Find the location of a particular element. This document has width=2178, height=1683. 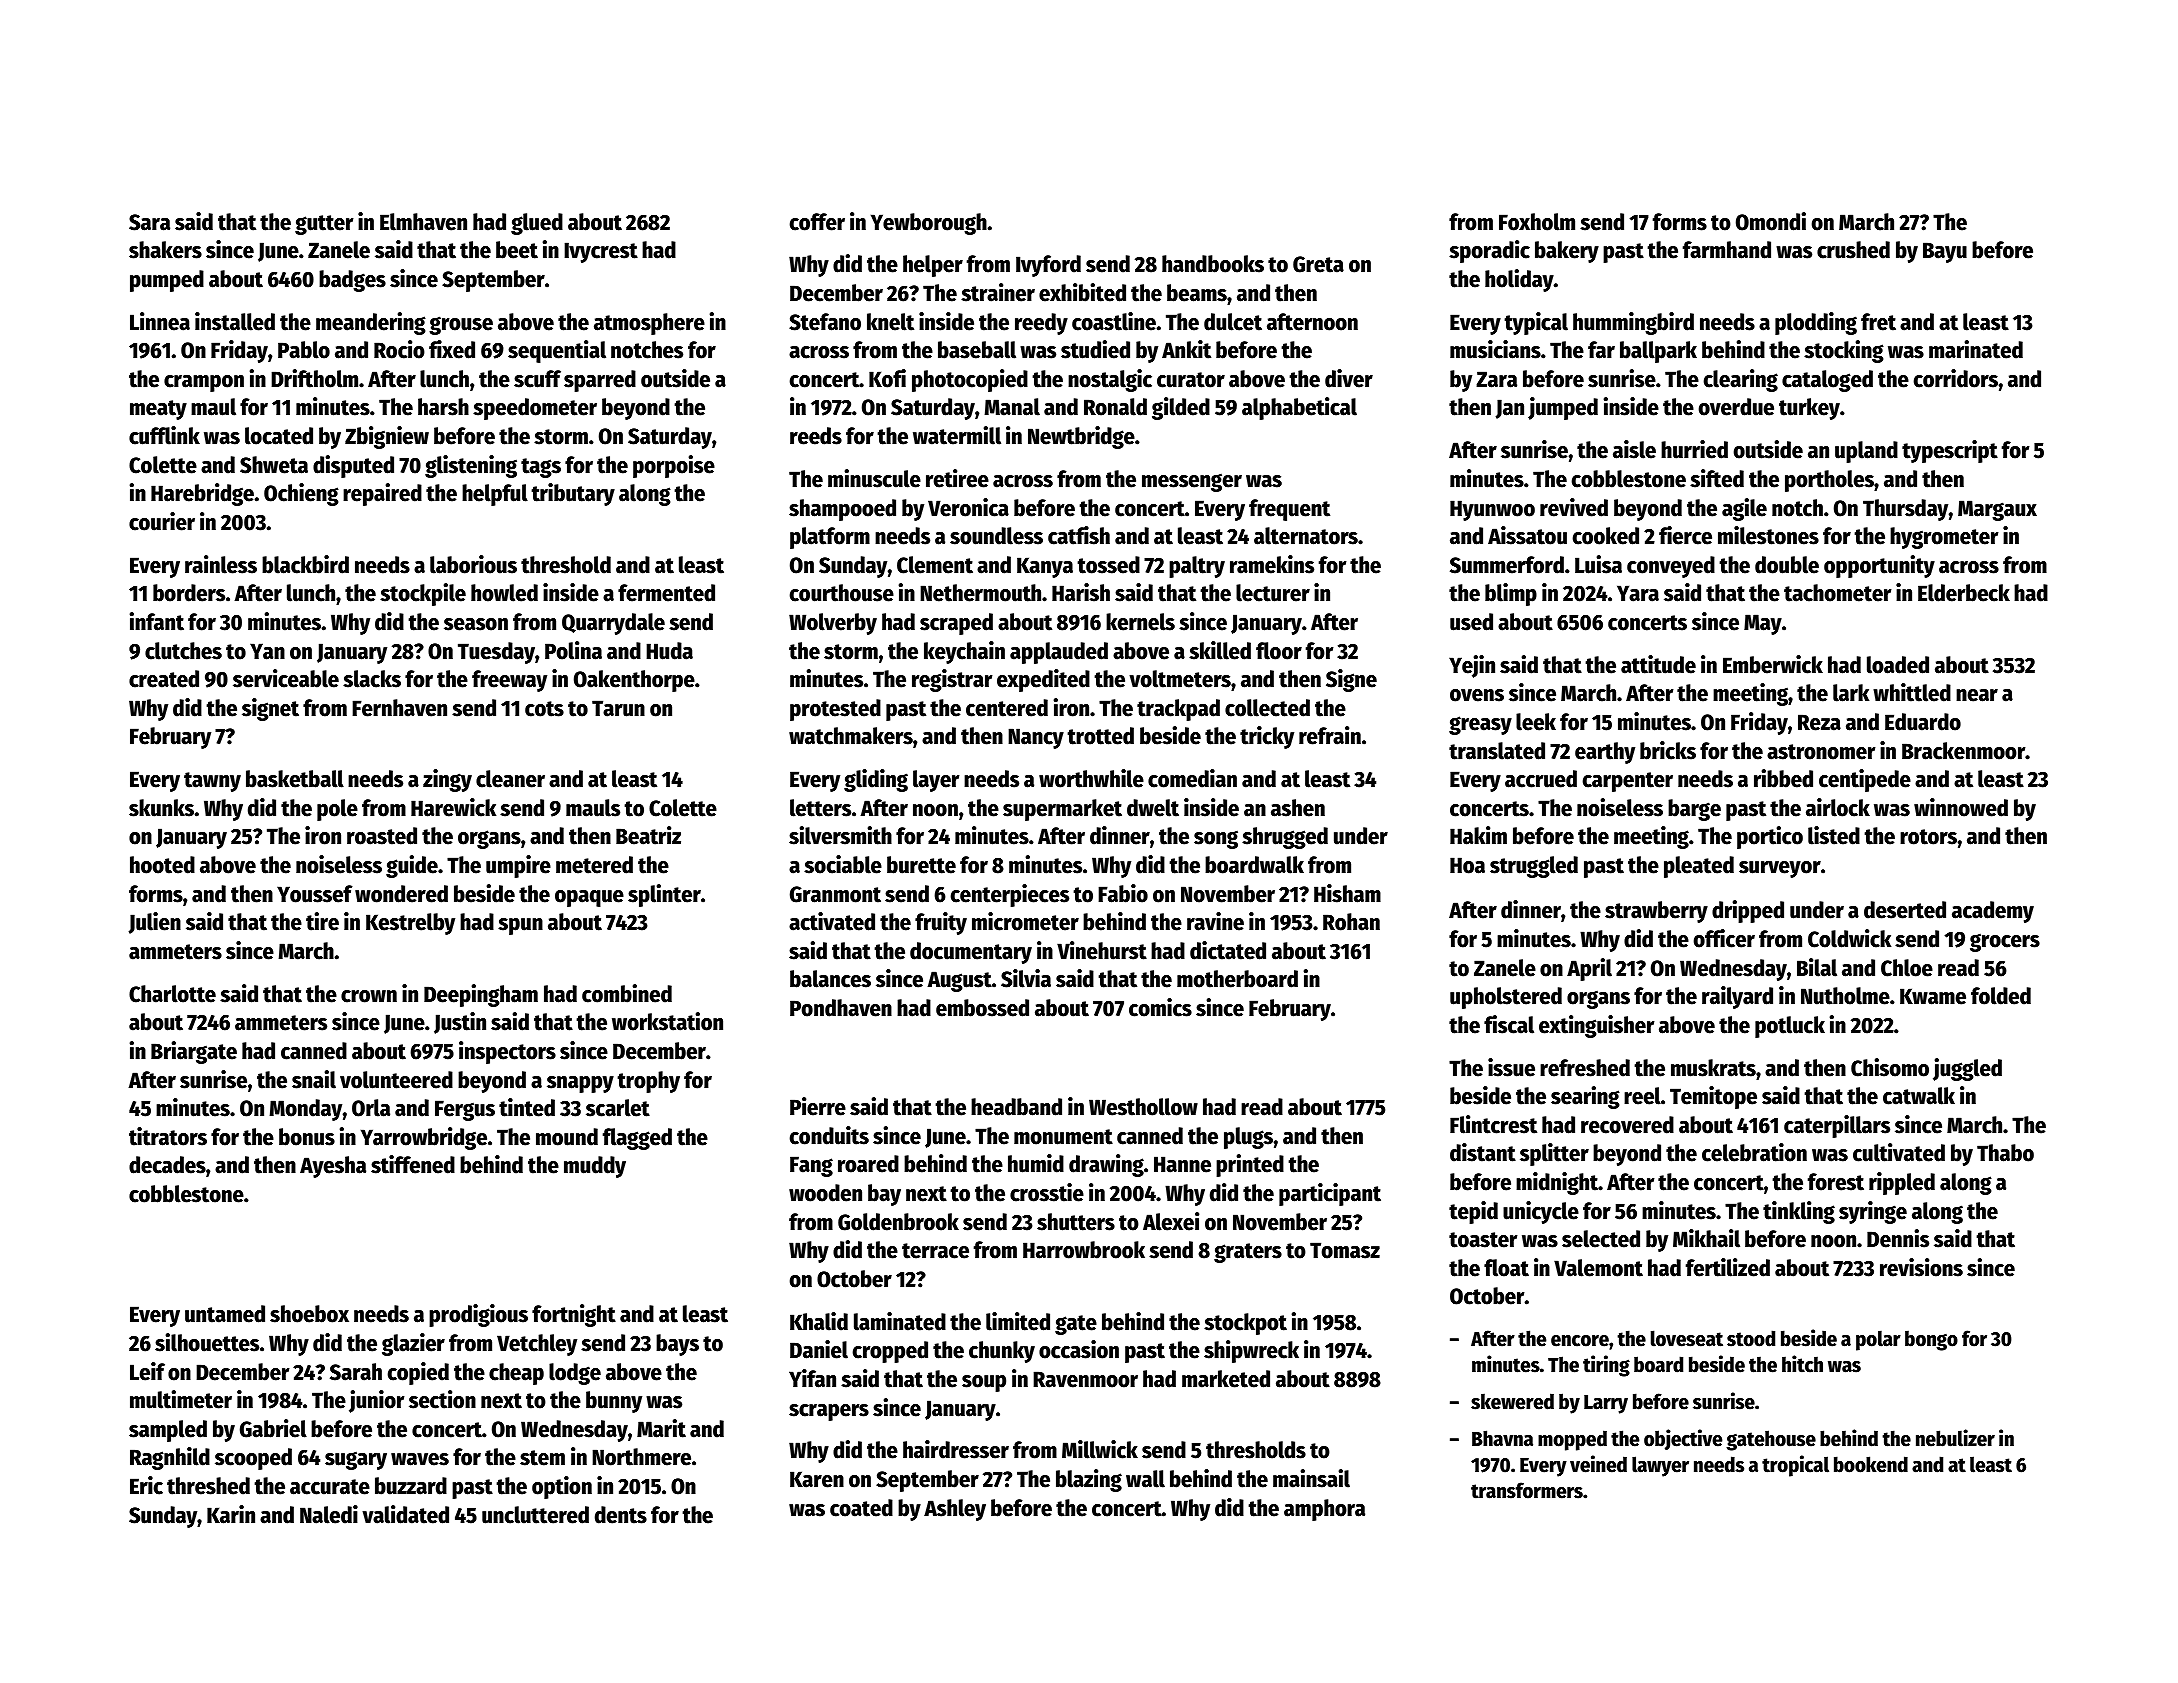

forest is located at coordinates (1836, 1182).
